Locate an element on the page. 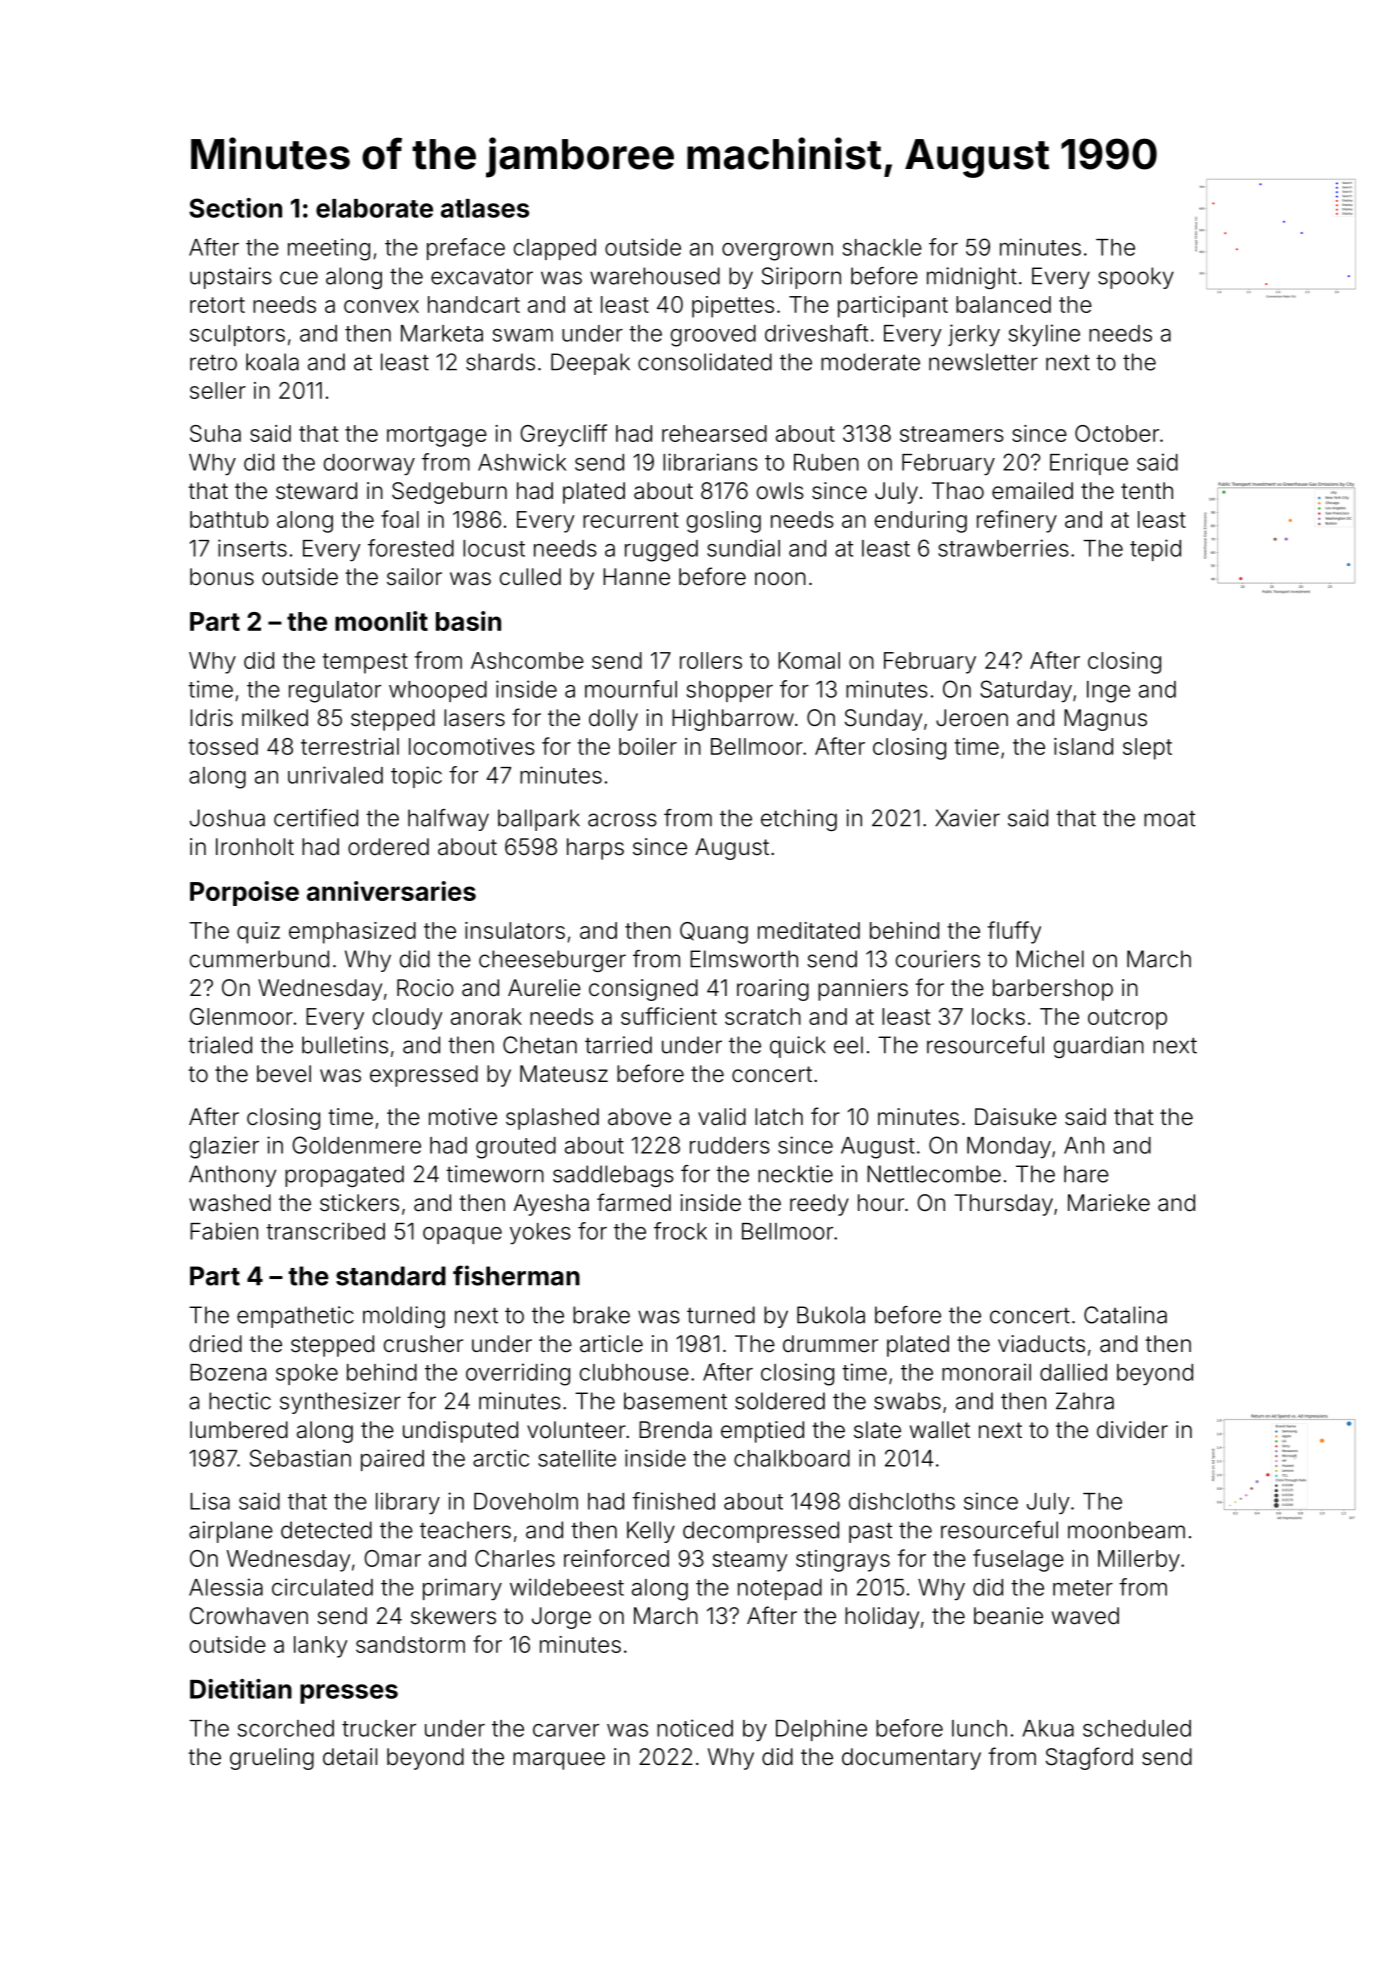  rudders is located at coordinates (730, 1145).
